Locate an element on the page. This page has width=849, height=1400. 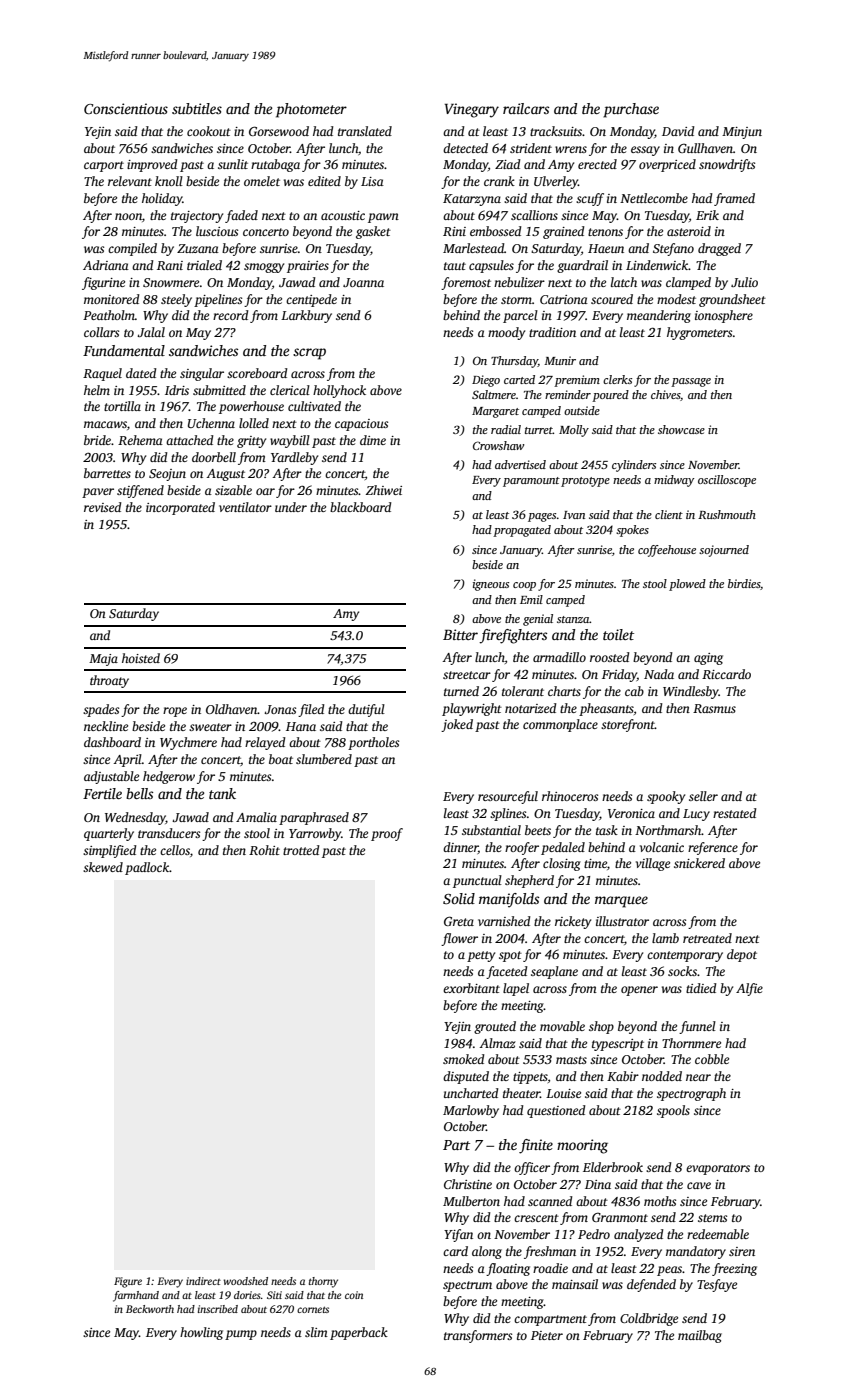
revised is located at coordinates (102, 507).
